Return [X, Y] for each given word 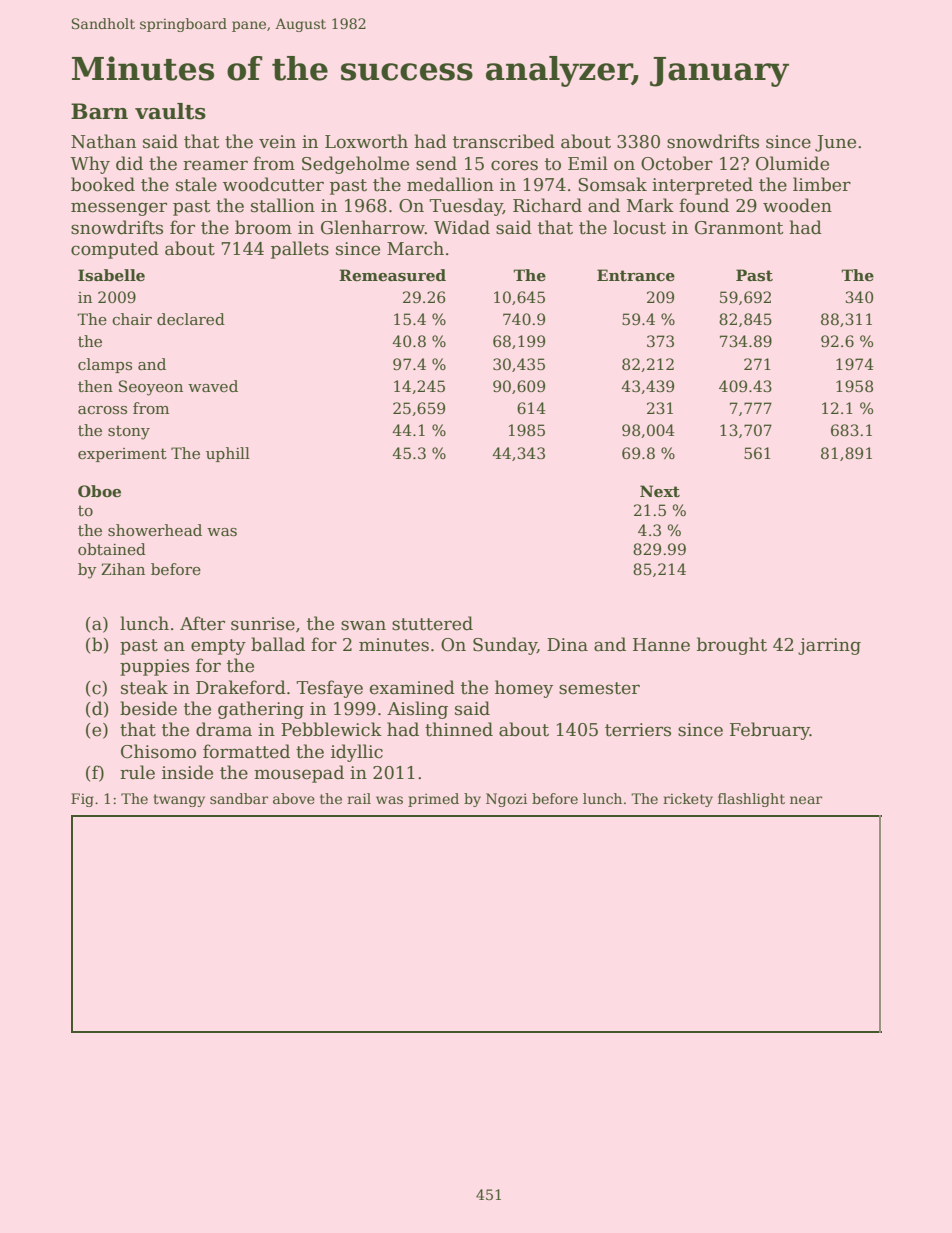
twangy [179, 800]
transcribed [504, 141]
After [202, 623]
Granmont [739, 228]
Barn [99, 111]
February [770, 731]
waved [213, 386]
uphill [228, 454]
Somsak [612, 184]
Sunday [505, 646]
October [677, 163]
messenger [119, 209]
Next [660, 491]
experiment [122, 455]
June [835, 143]
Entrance [636, 275]
